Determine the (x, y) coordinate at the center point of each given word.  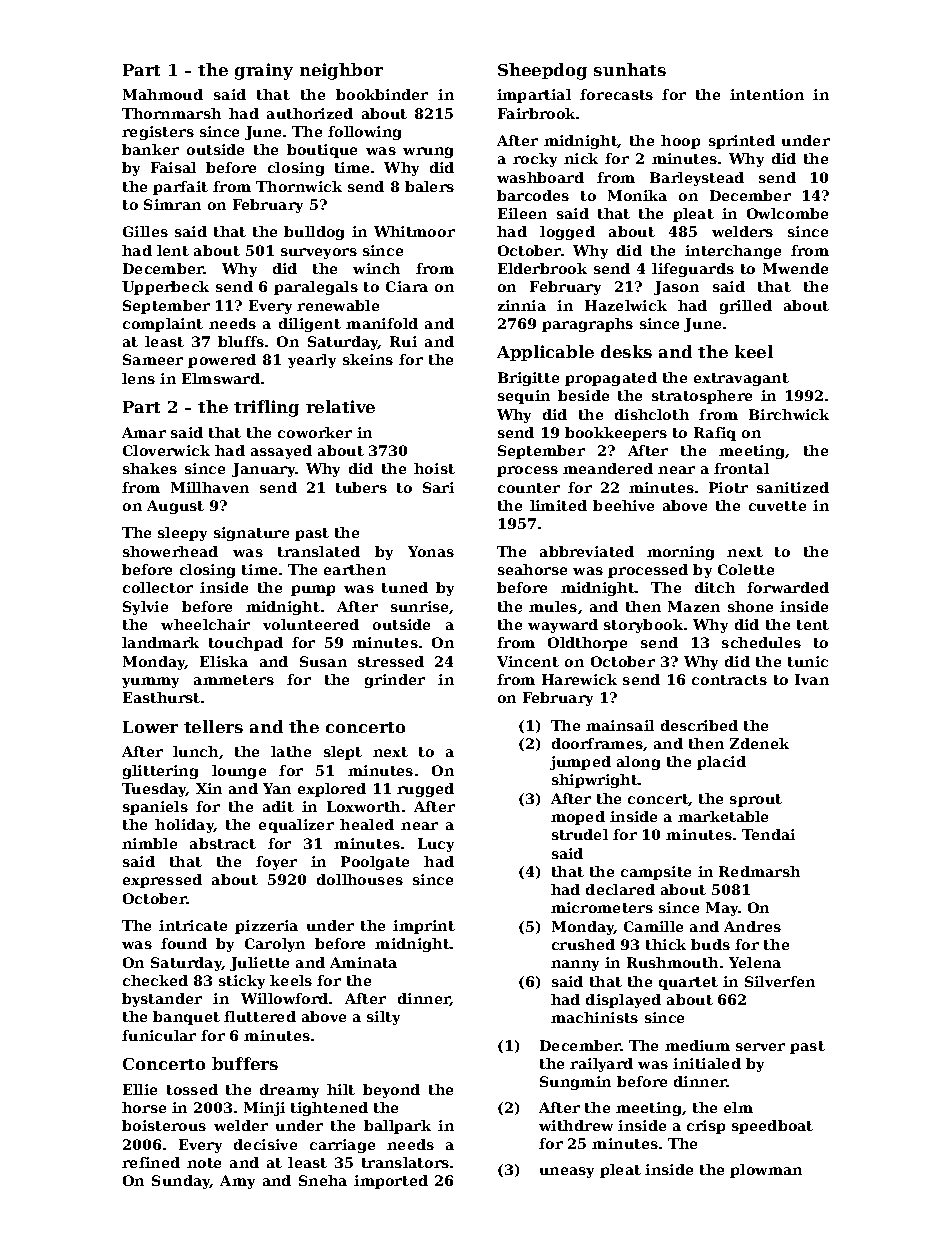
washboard (540, 177)
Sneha (323, 1180)
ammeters (234, 680)
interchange (733, 252)
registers (158, 133)
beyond (391, 1091)
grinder (395, 681)
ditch (715, 587)
